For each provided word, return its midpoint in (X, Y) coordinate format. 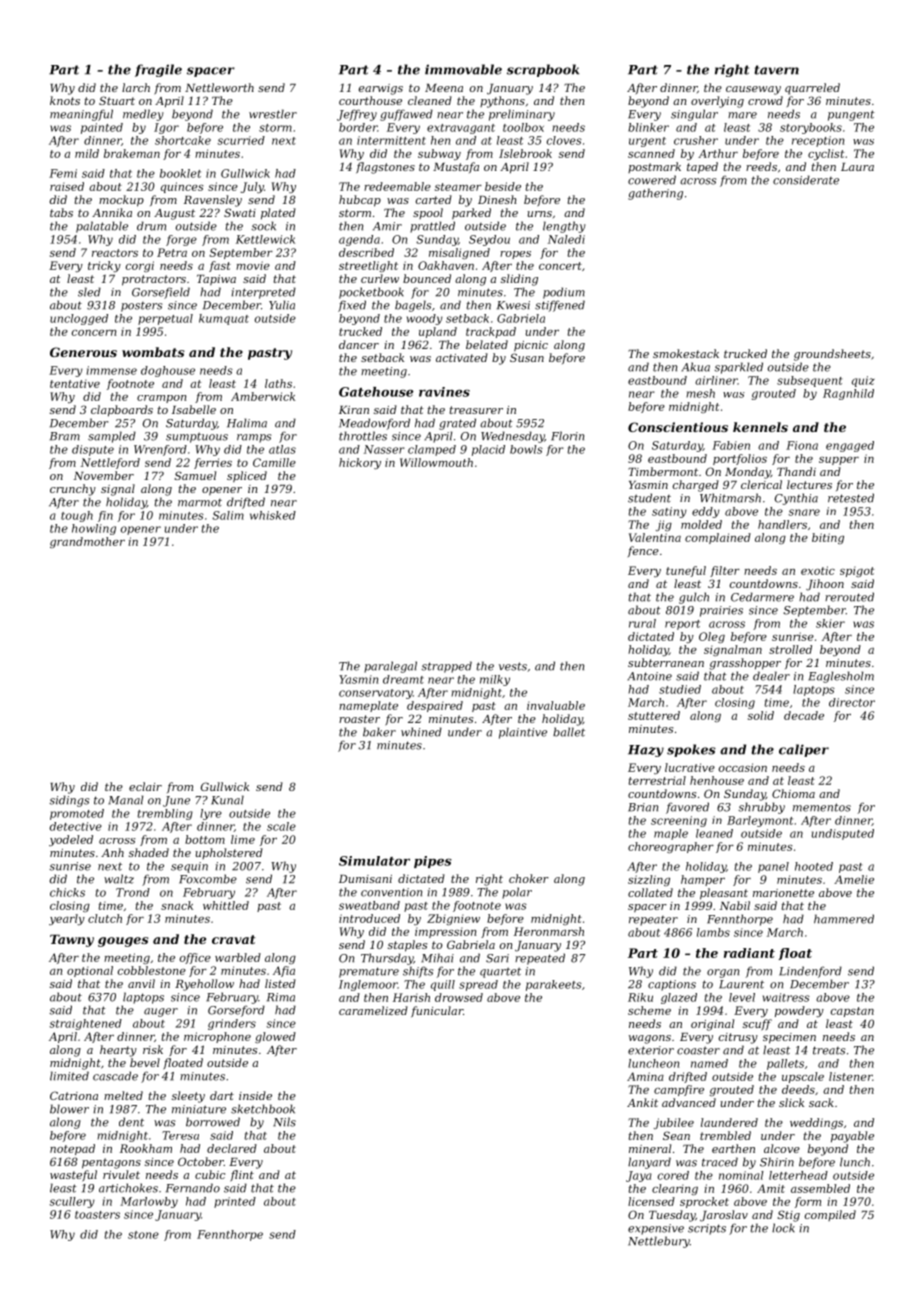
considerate (806, 180)
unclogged (79, 319)
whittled (226, 905)
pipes (433, 862)
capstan (852, 1012)
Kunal (227, 800)
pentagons (111, 1163)
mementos (822, 807)
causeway (753, 90)
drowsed (459, 997)
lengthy (564, 227)
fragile (158, 70)
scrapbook (543, 70)
